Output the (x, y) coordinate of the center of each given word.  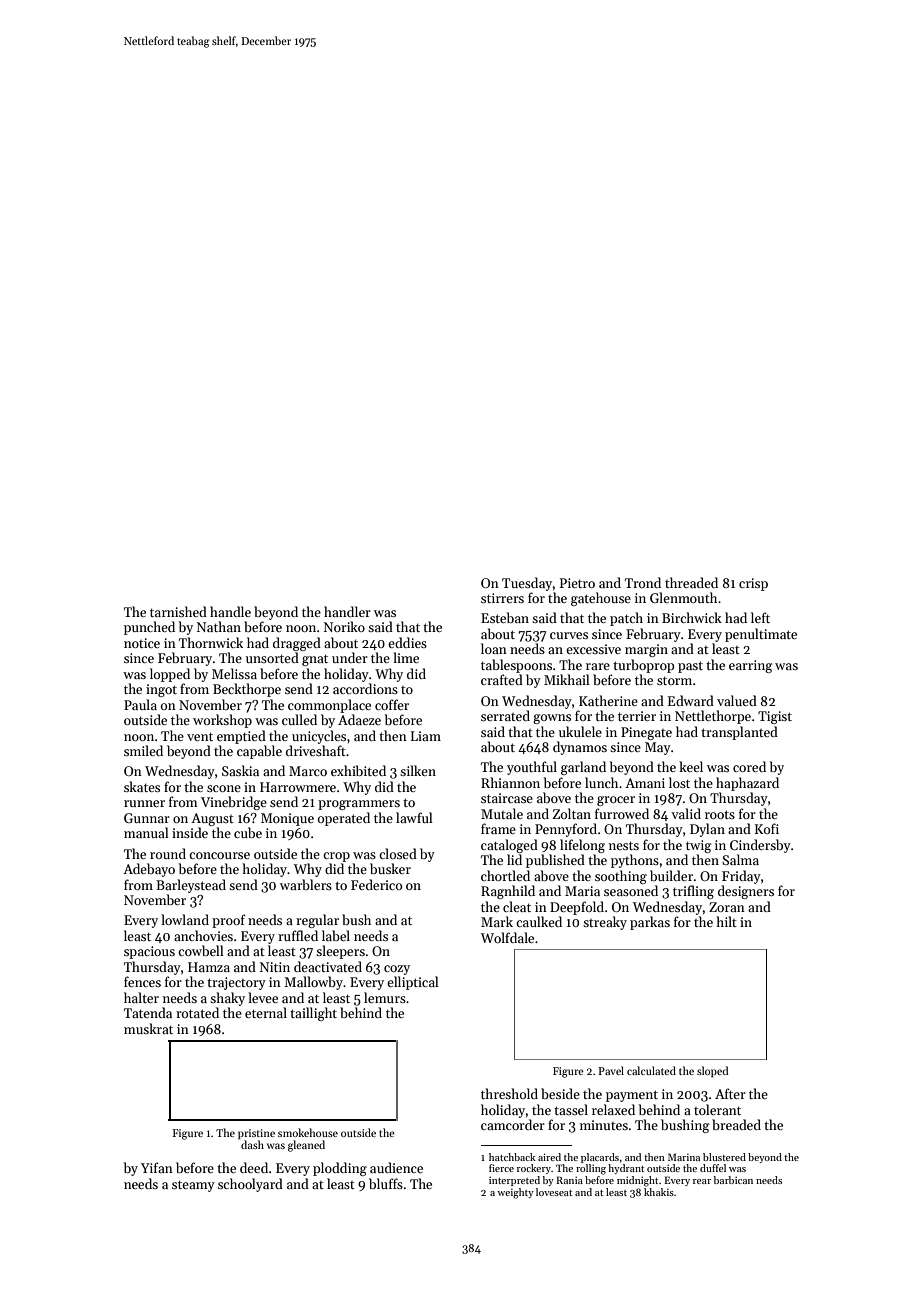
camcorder (513, 1124)
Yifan (157, 1167)
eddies (407, 642)
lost (679, 782)
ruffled (298, 935)
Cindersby (760, 846)
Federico (376, 884)
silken (418, 770)
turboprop (643, 666)
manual (146, 832)
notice (142, 643)
